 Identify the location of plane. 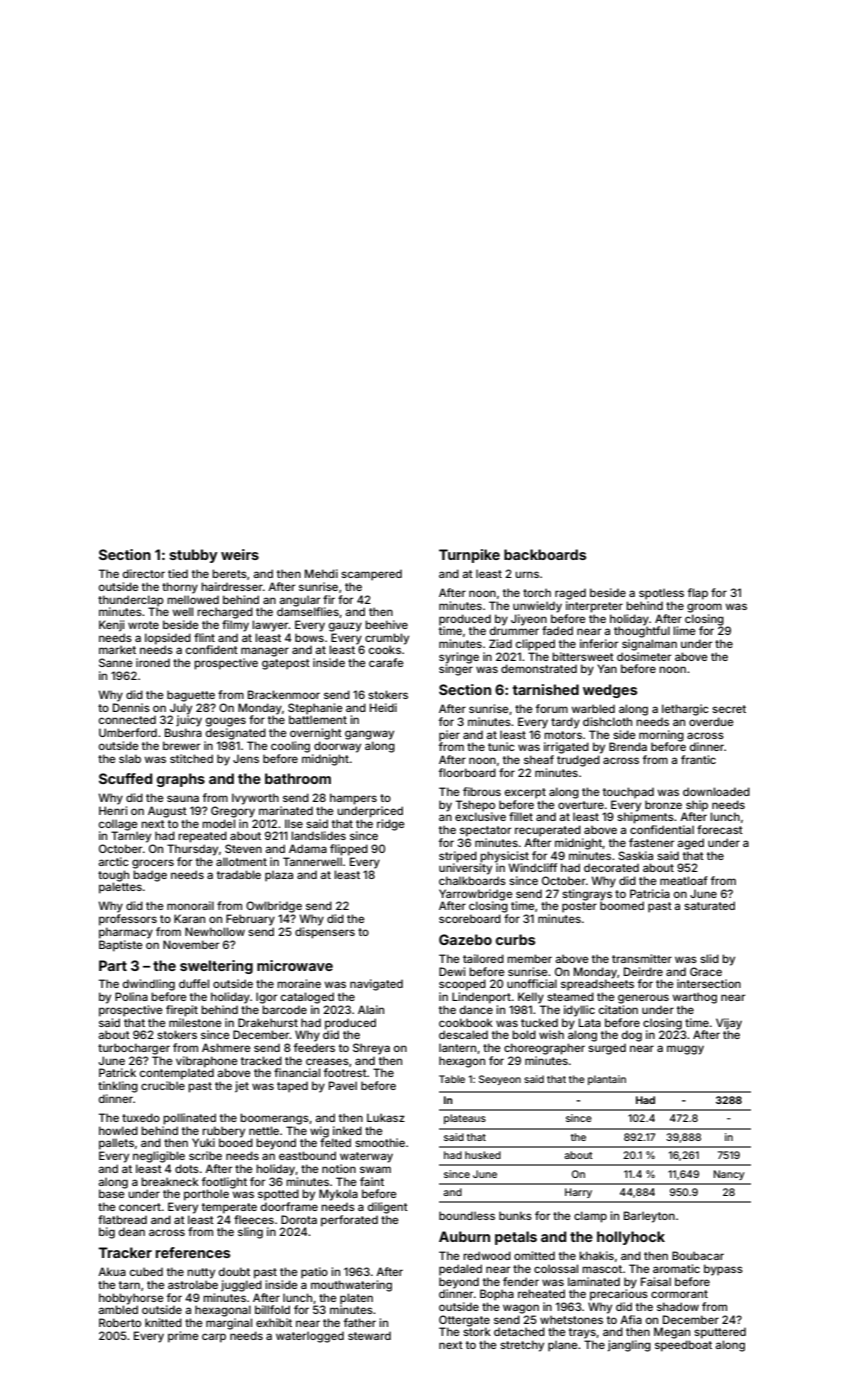
(563, 1346).
